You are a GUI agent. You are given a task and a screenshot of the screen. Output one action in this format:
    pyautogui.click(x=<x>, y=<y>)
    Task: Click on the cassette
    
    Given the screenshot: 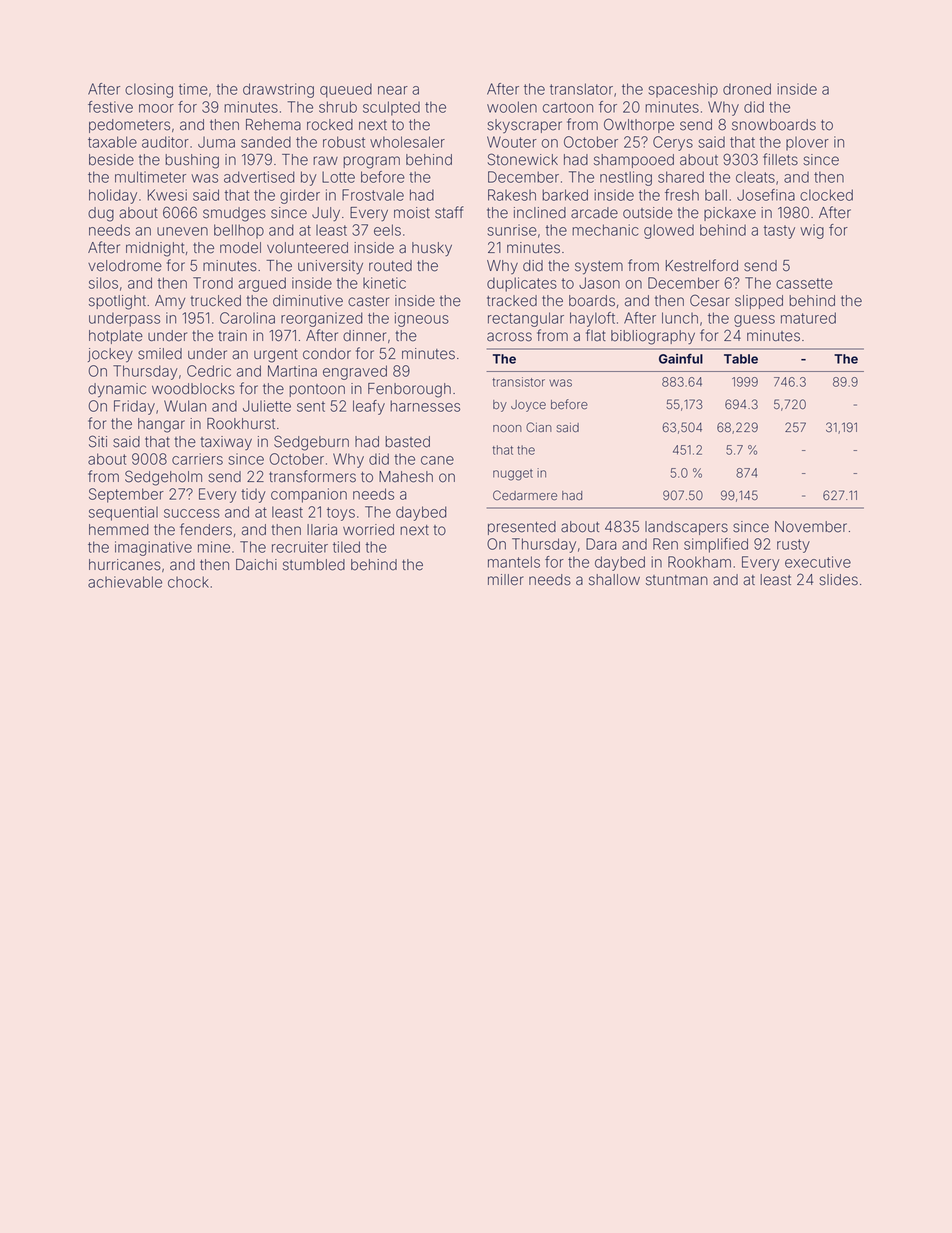 What is the action you would take?
    pyautogui.click(x=804, y=283)
